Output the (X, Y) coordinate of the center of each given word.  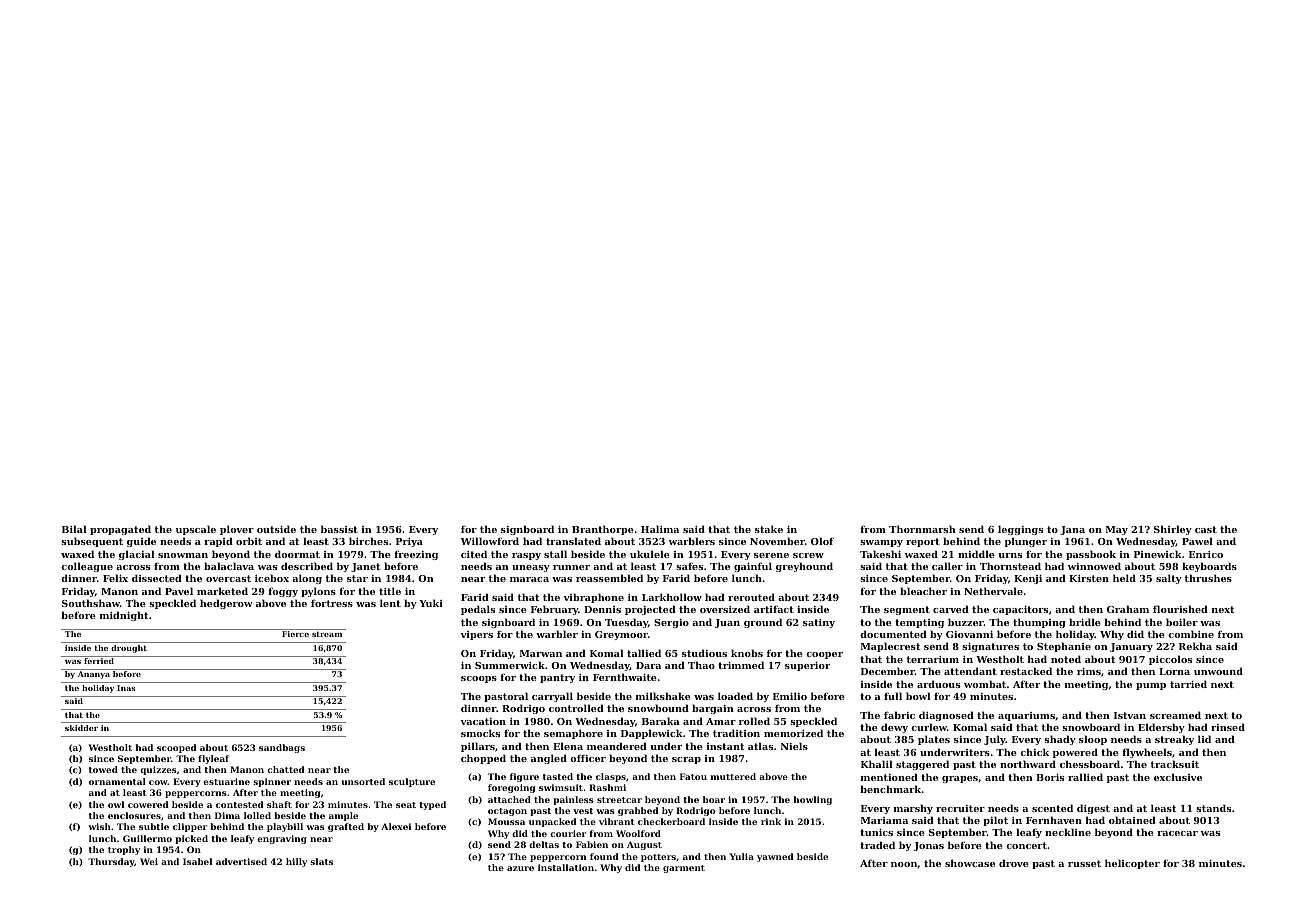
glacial (136, 555)
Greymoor (621, 635)
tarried (1188, 684)
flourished (1180, 609)
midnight (124, 616)
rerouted (751, 597)
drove (1014, 863)
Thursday (111, 862)
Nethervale (993, 591)
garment (684, 869)
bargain (713, 709)
